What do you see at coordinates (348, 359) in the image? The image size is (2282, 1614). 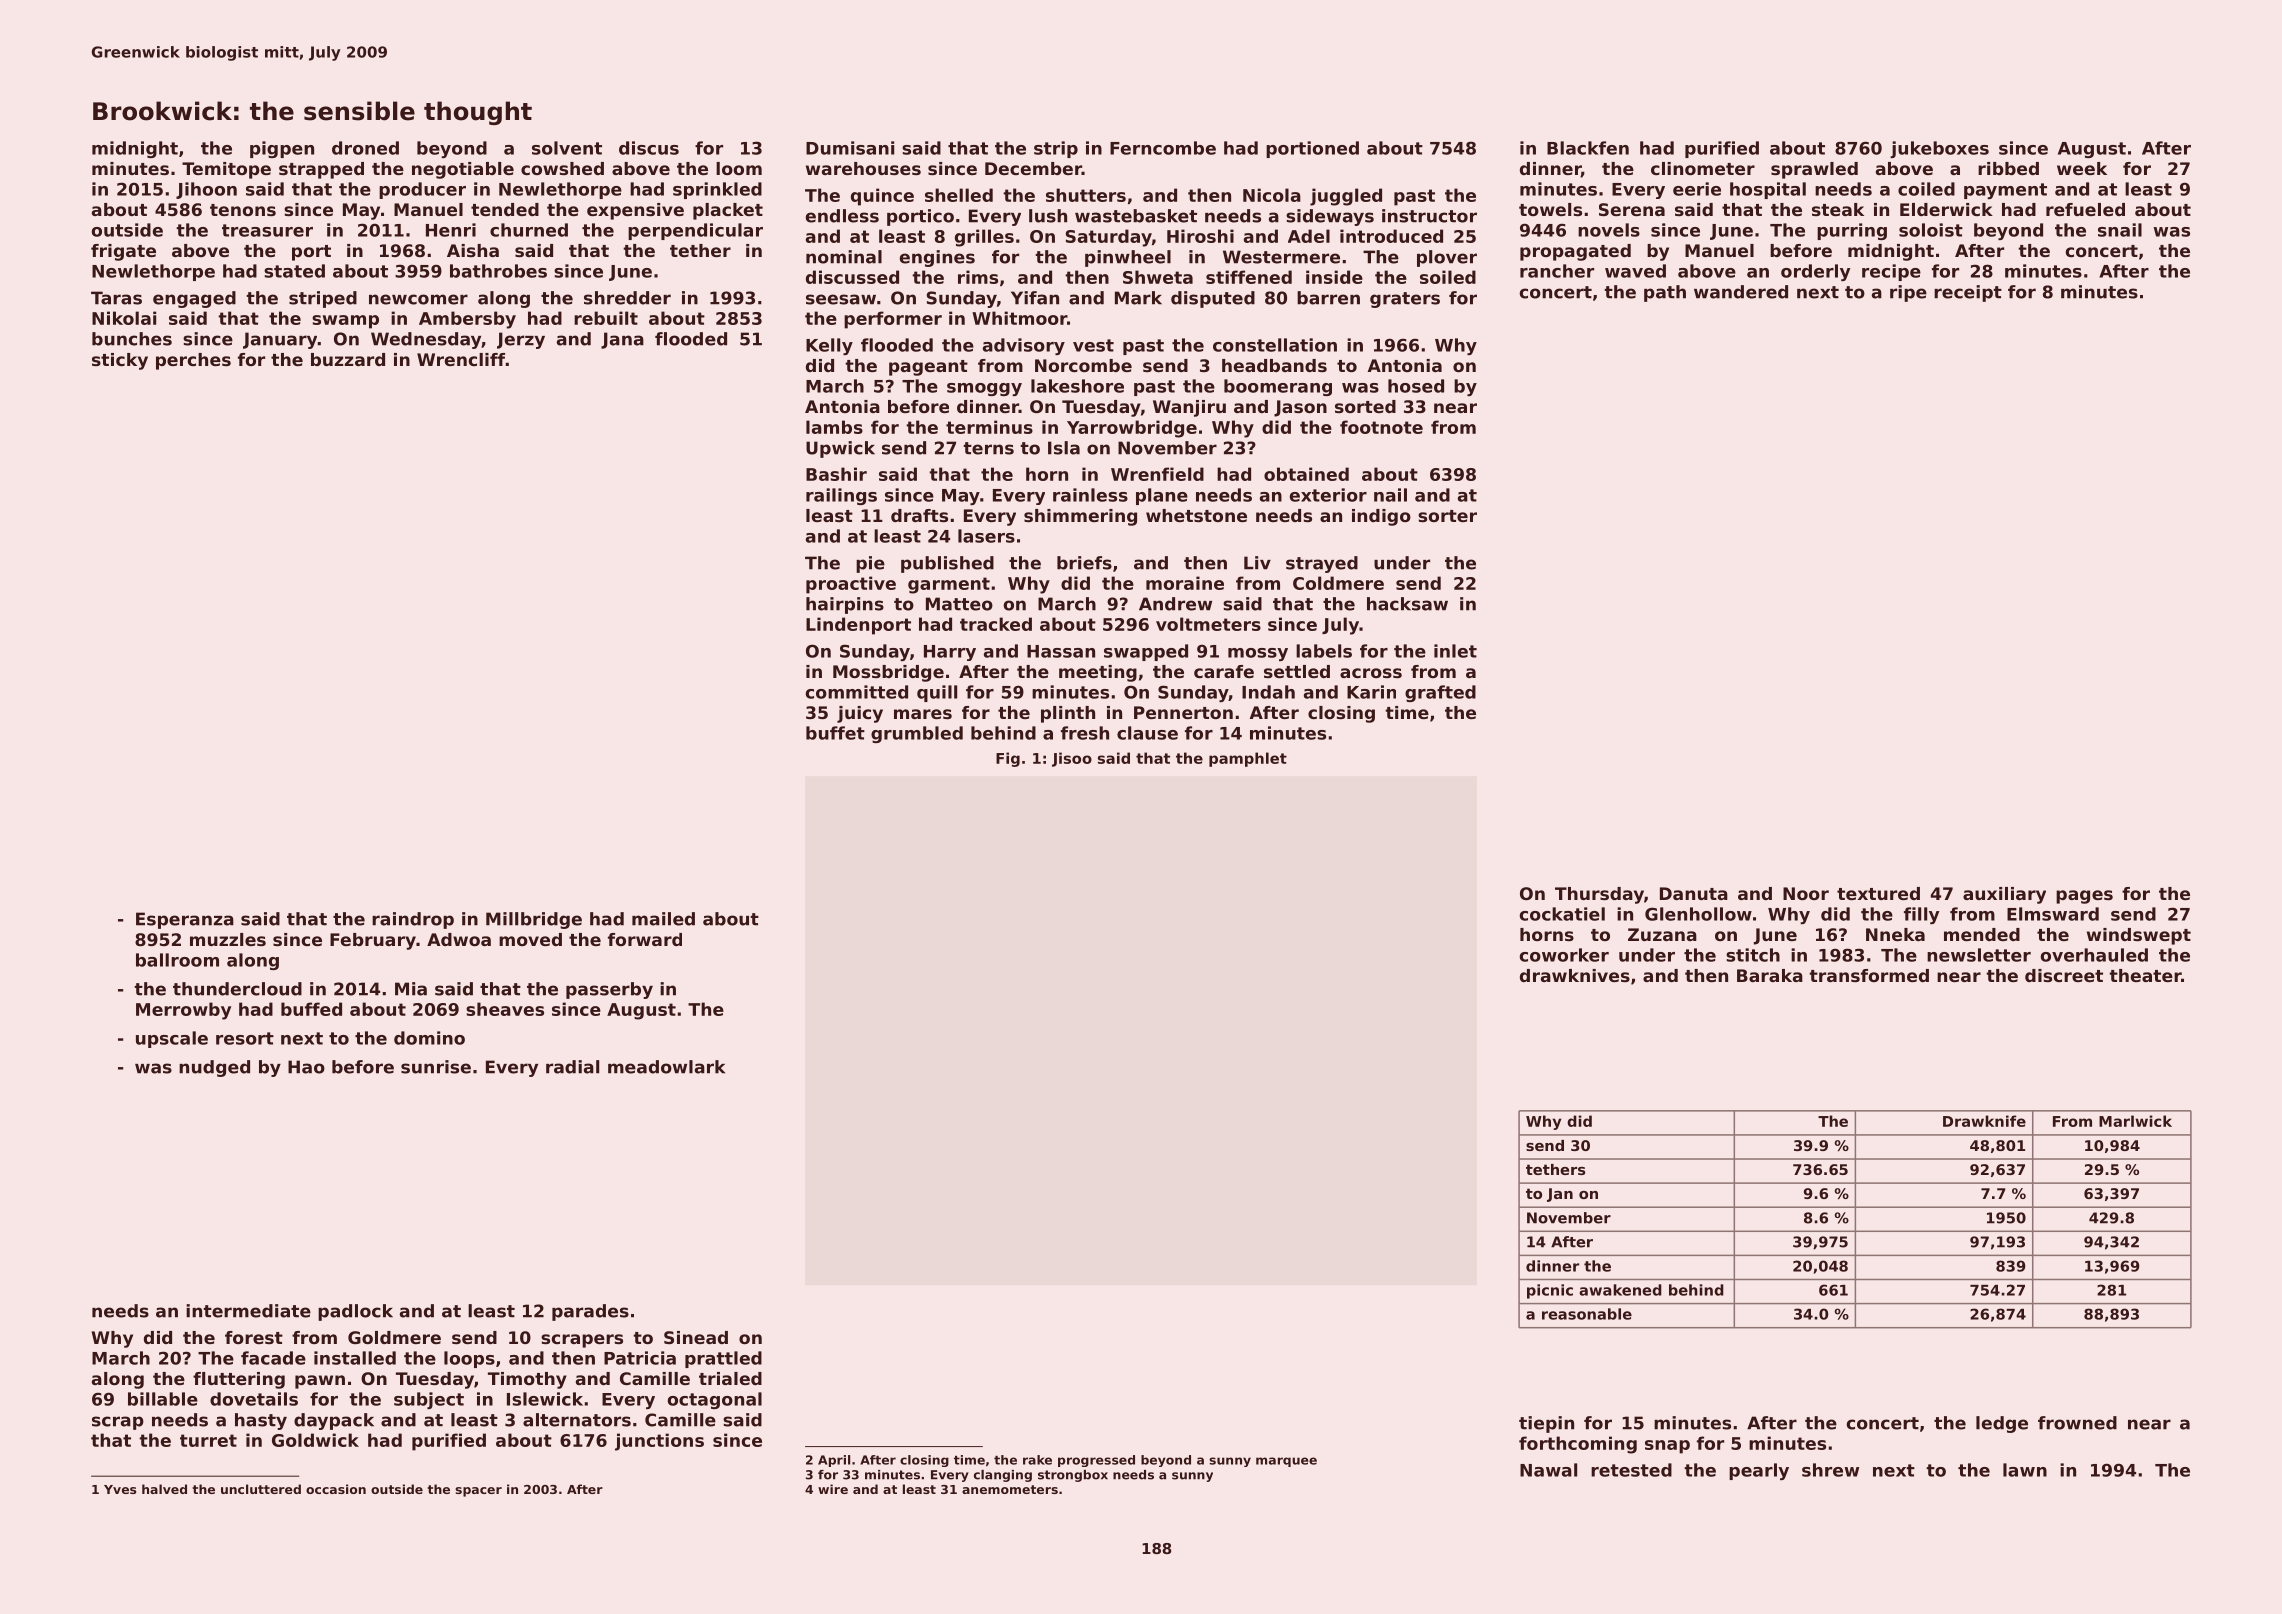 I see `buzzard` at bounding box center [348, 359].
